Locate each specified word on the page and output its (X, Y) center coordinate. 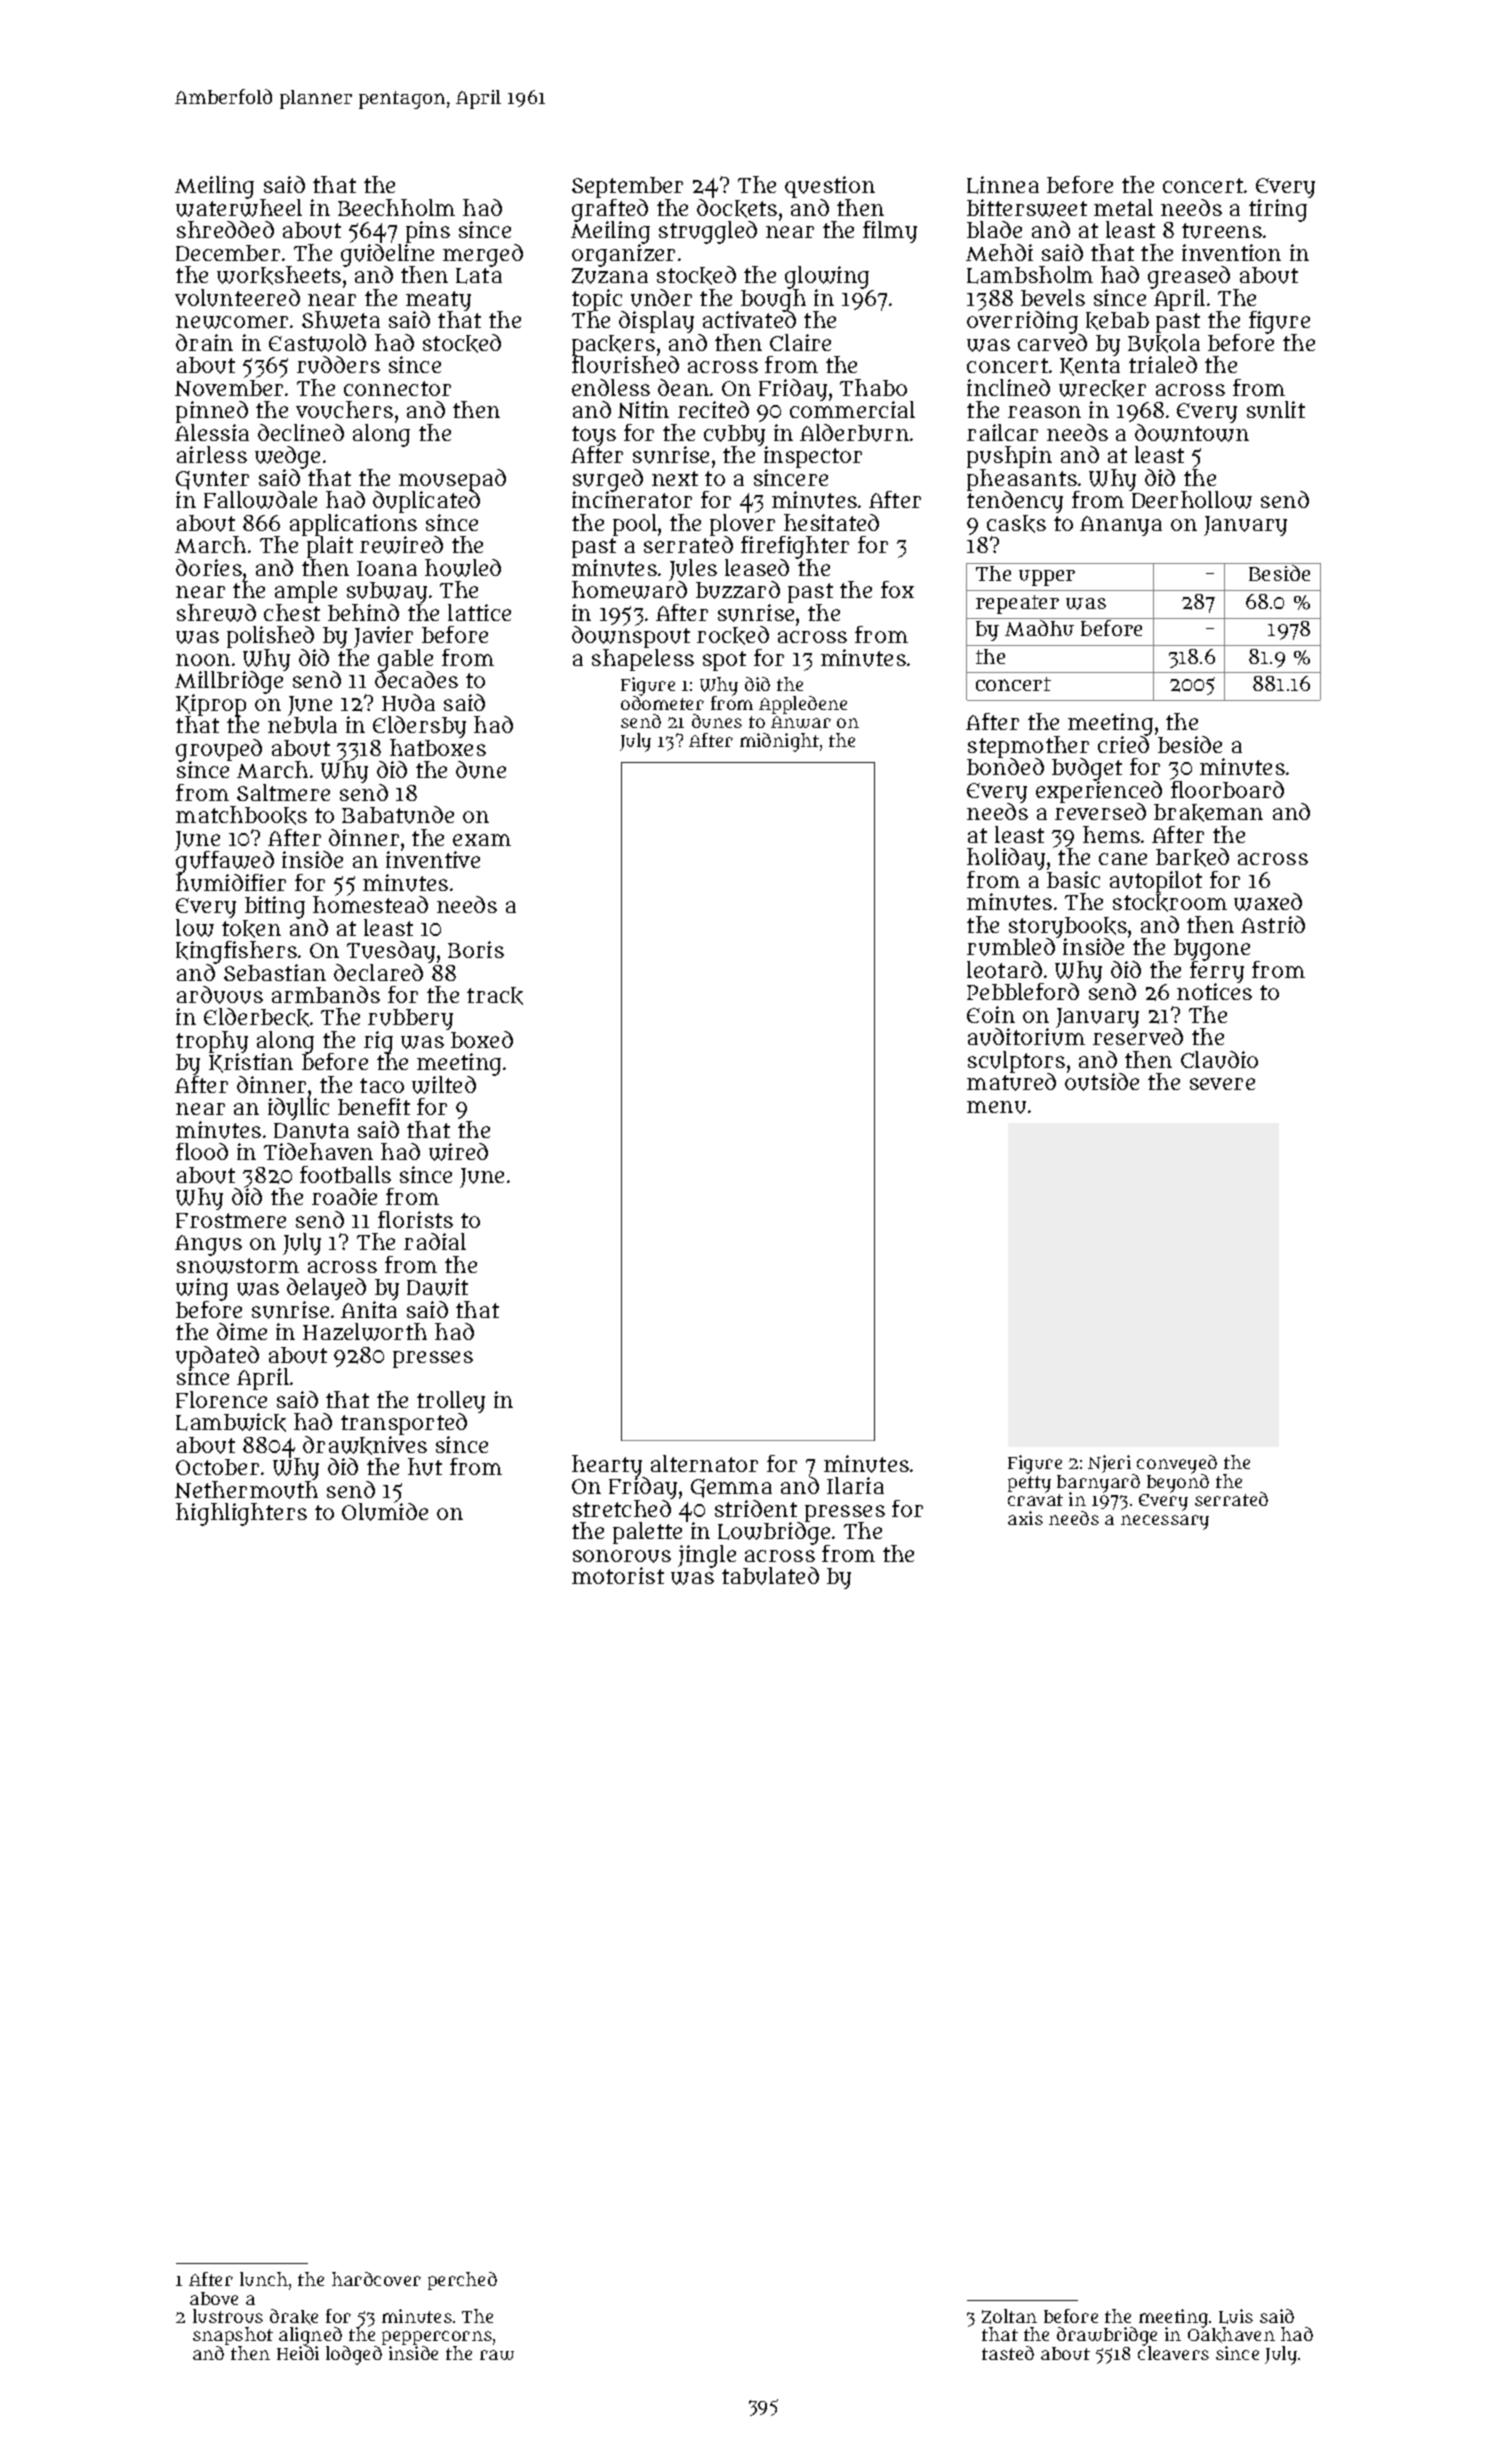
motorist (618, 1575)
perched (462, 2281)
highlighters (241, 1514)
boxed (482, 1039)
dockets (737, 208)
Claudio (1219, 1060)
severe (1222, 1084)
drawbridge (1107, 2337)
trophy (212, 1042)
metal (1123, 207)
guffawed (225, 862)
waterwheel (239, 208)
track (495, 996)
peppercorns (437, 2338)
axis (1025, 1518)
